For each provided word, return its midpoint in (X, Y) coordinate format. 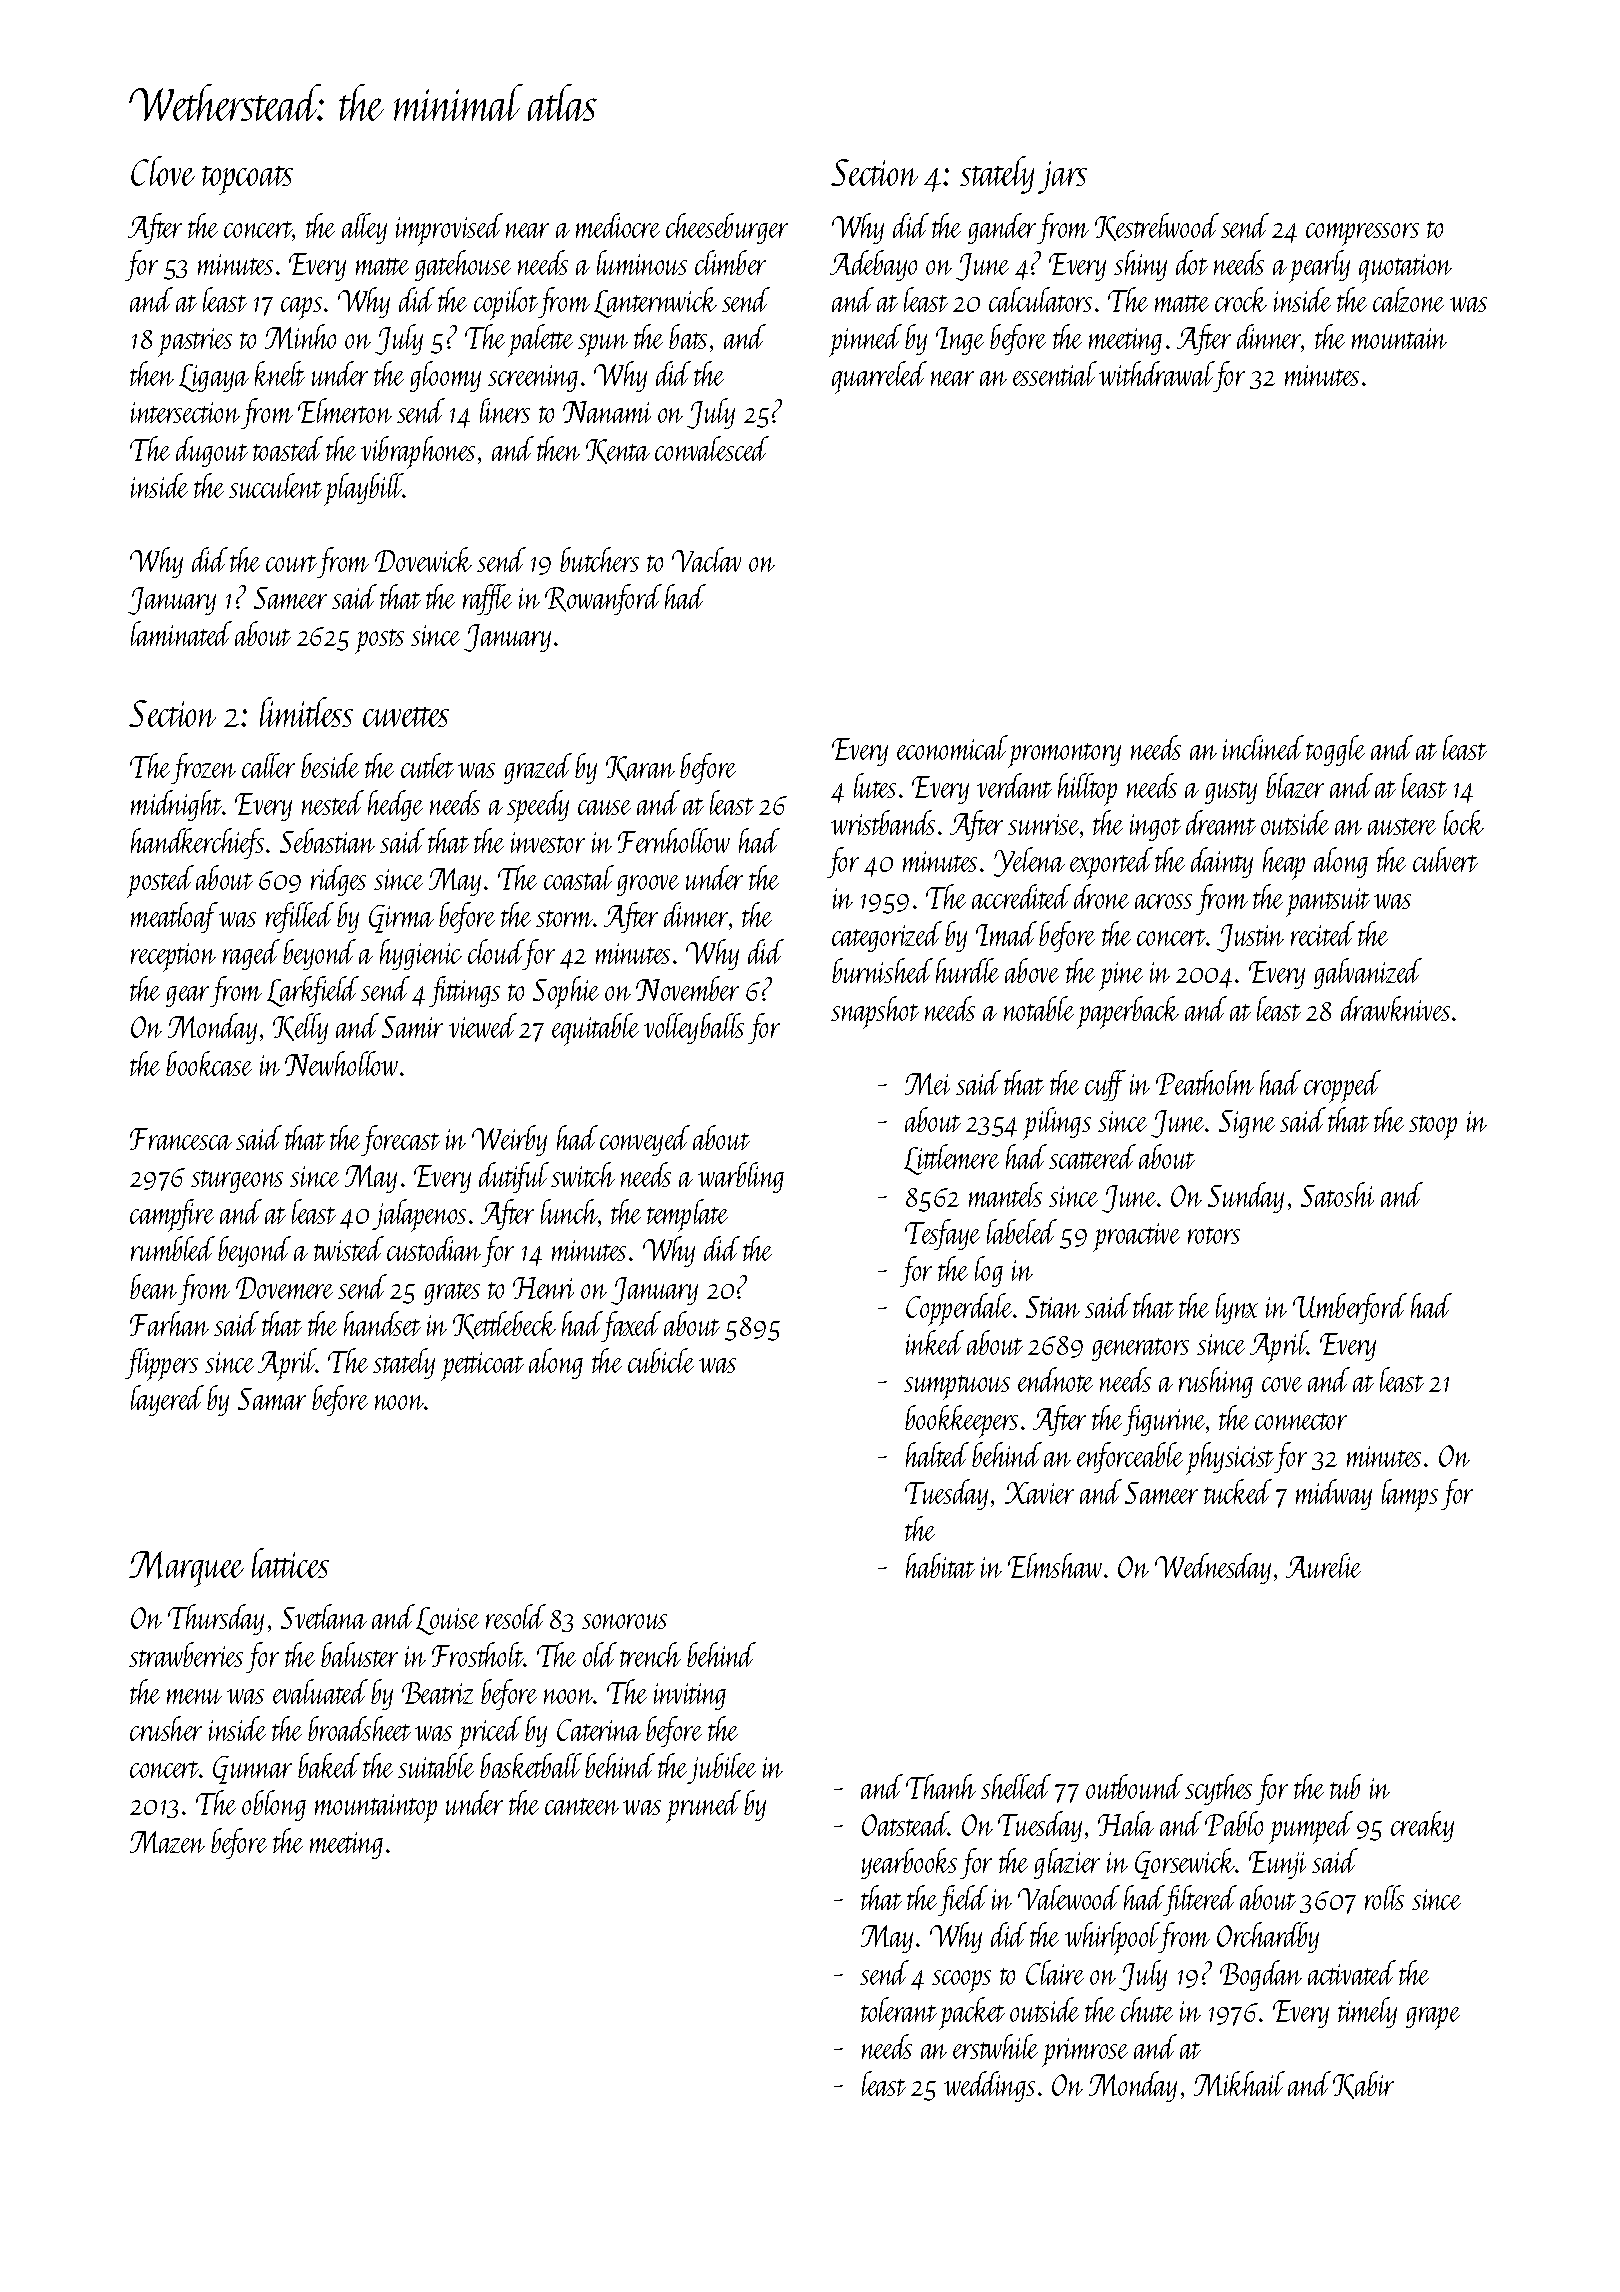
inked (935, 1342)
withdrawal (1156, 373)
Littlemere (951, 1159)
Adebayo (873, 265)
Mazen (167, 1842)
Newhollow (341, 1063)
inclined (1263, 747)
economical (952, 747)
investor (548, 842)
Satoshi (1337, 1194)
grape (1433, 2018)
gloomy (445, 376)
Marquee (186, 1569)
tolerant (899, 2009)
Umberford (1350, 1308)
